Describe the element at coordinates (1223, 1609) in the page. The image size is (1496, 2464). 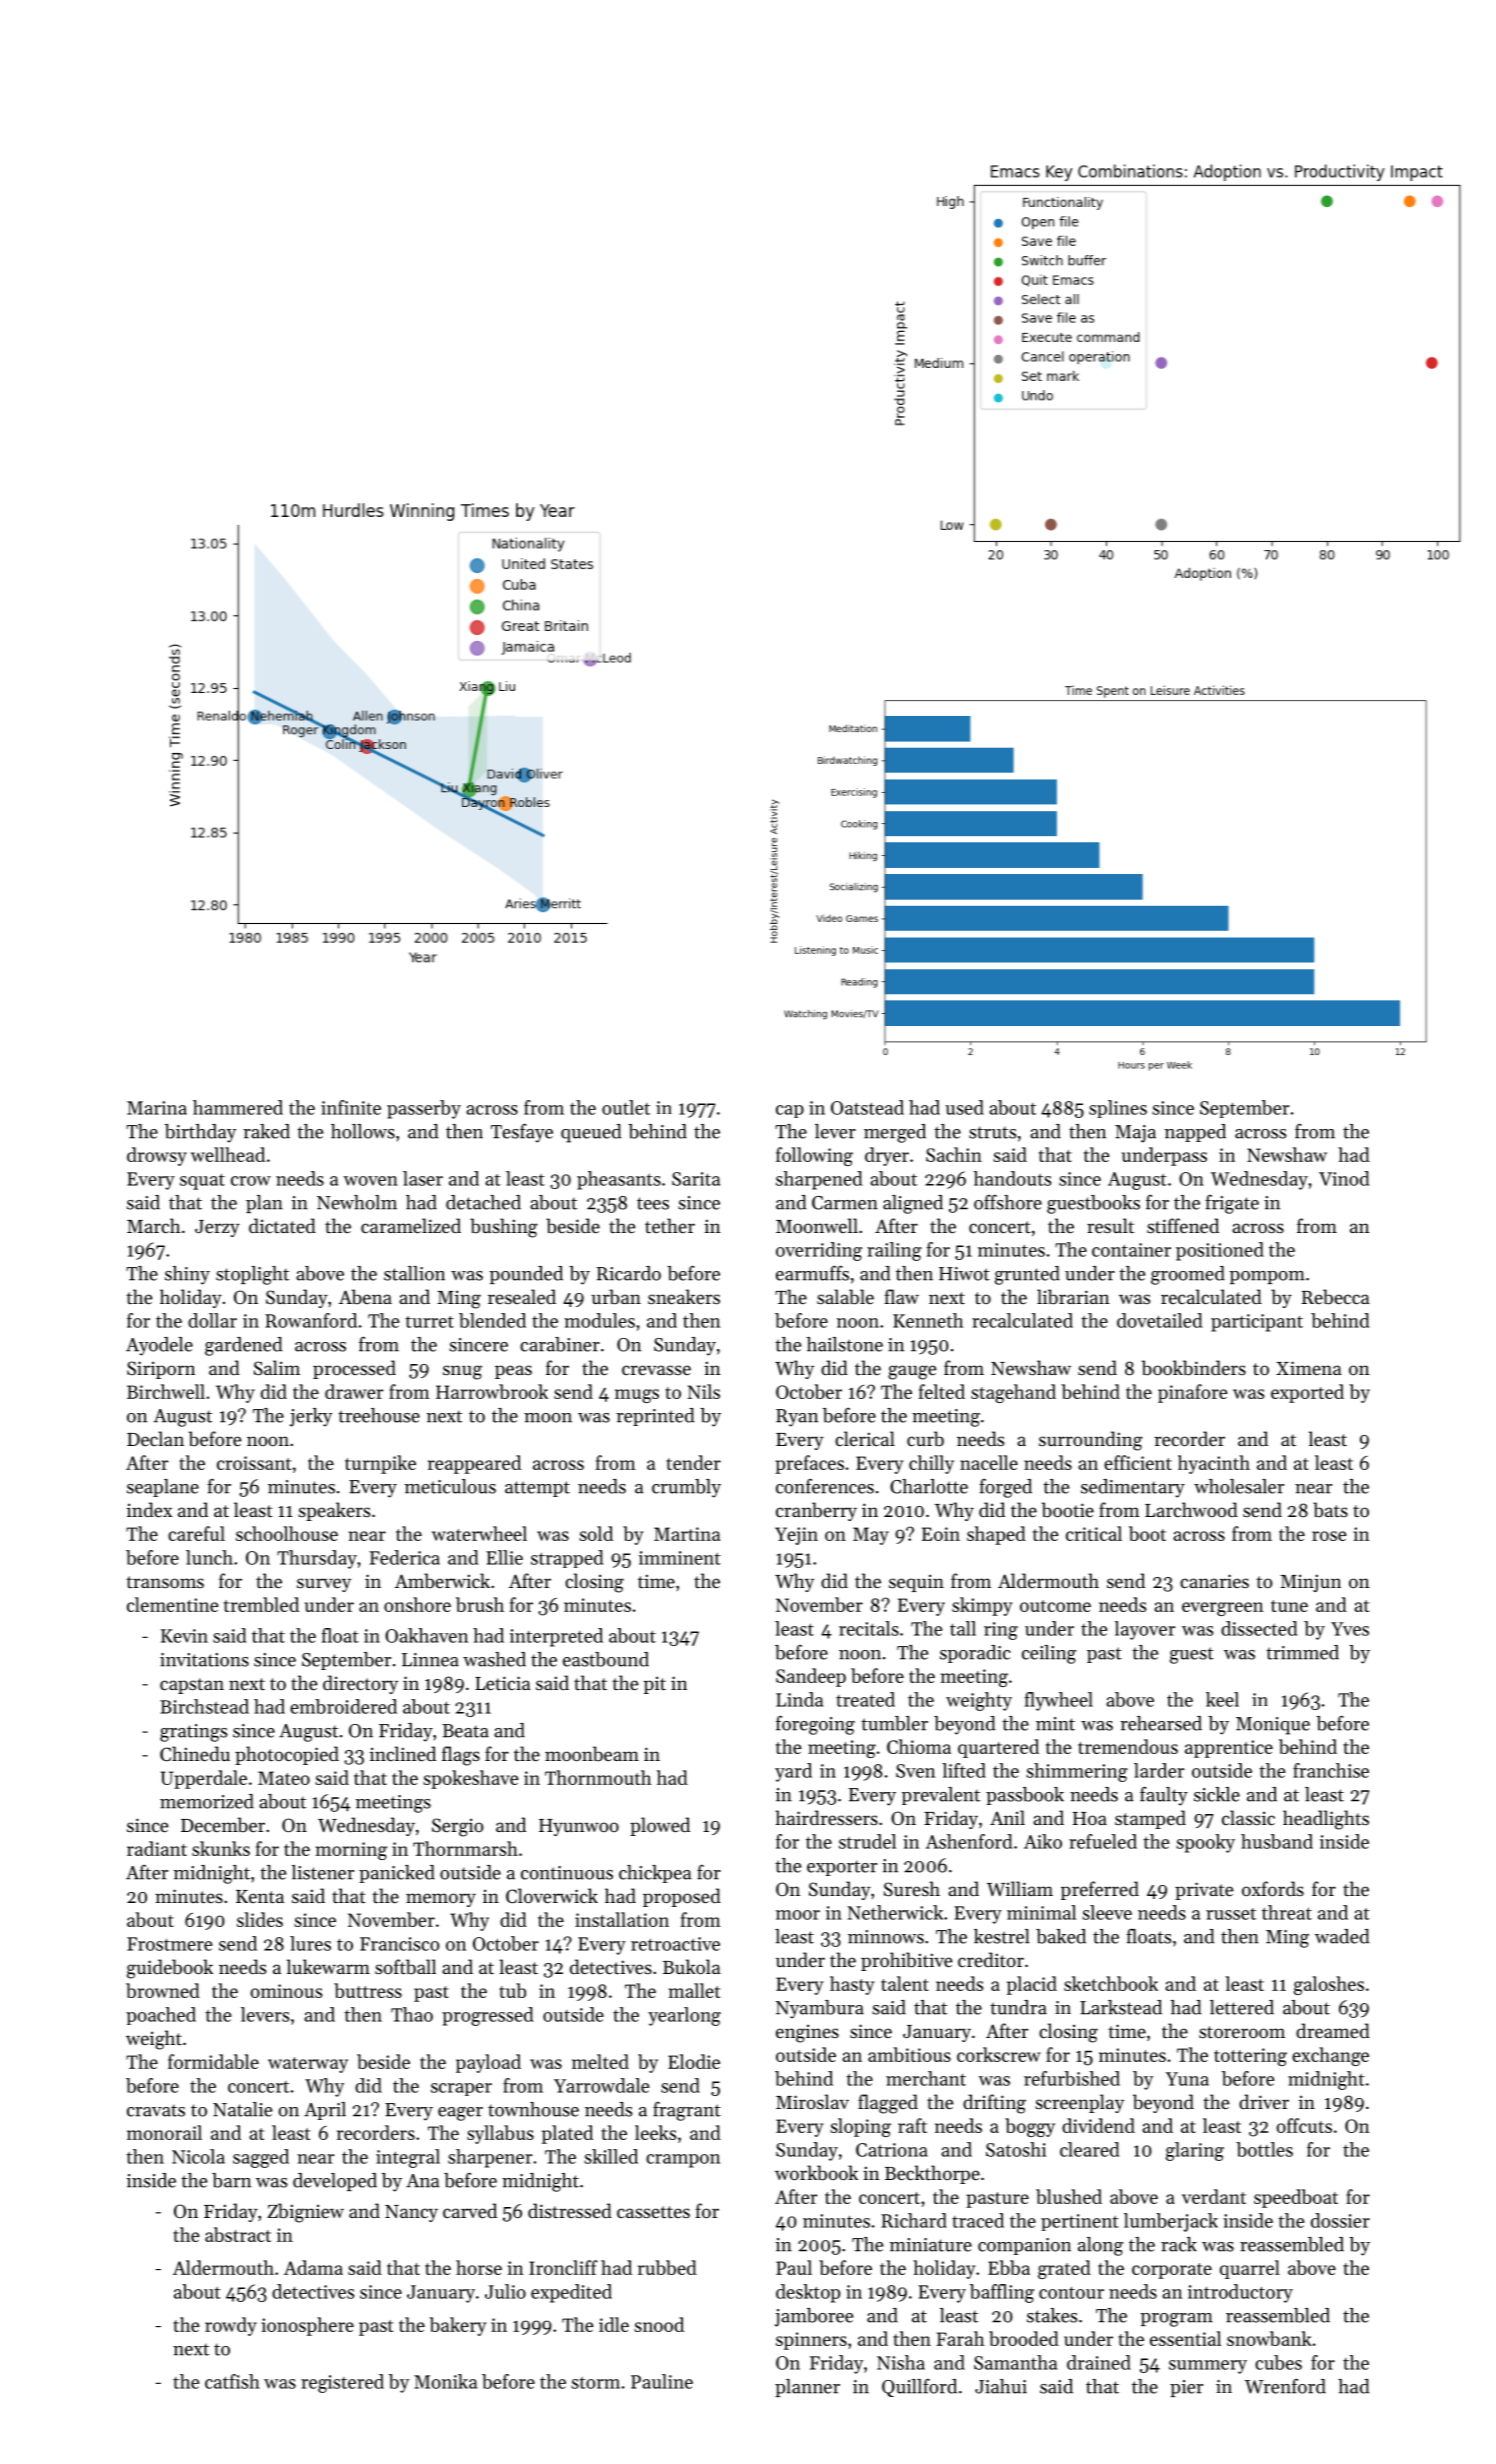
I see `evergreen` at that location.
